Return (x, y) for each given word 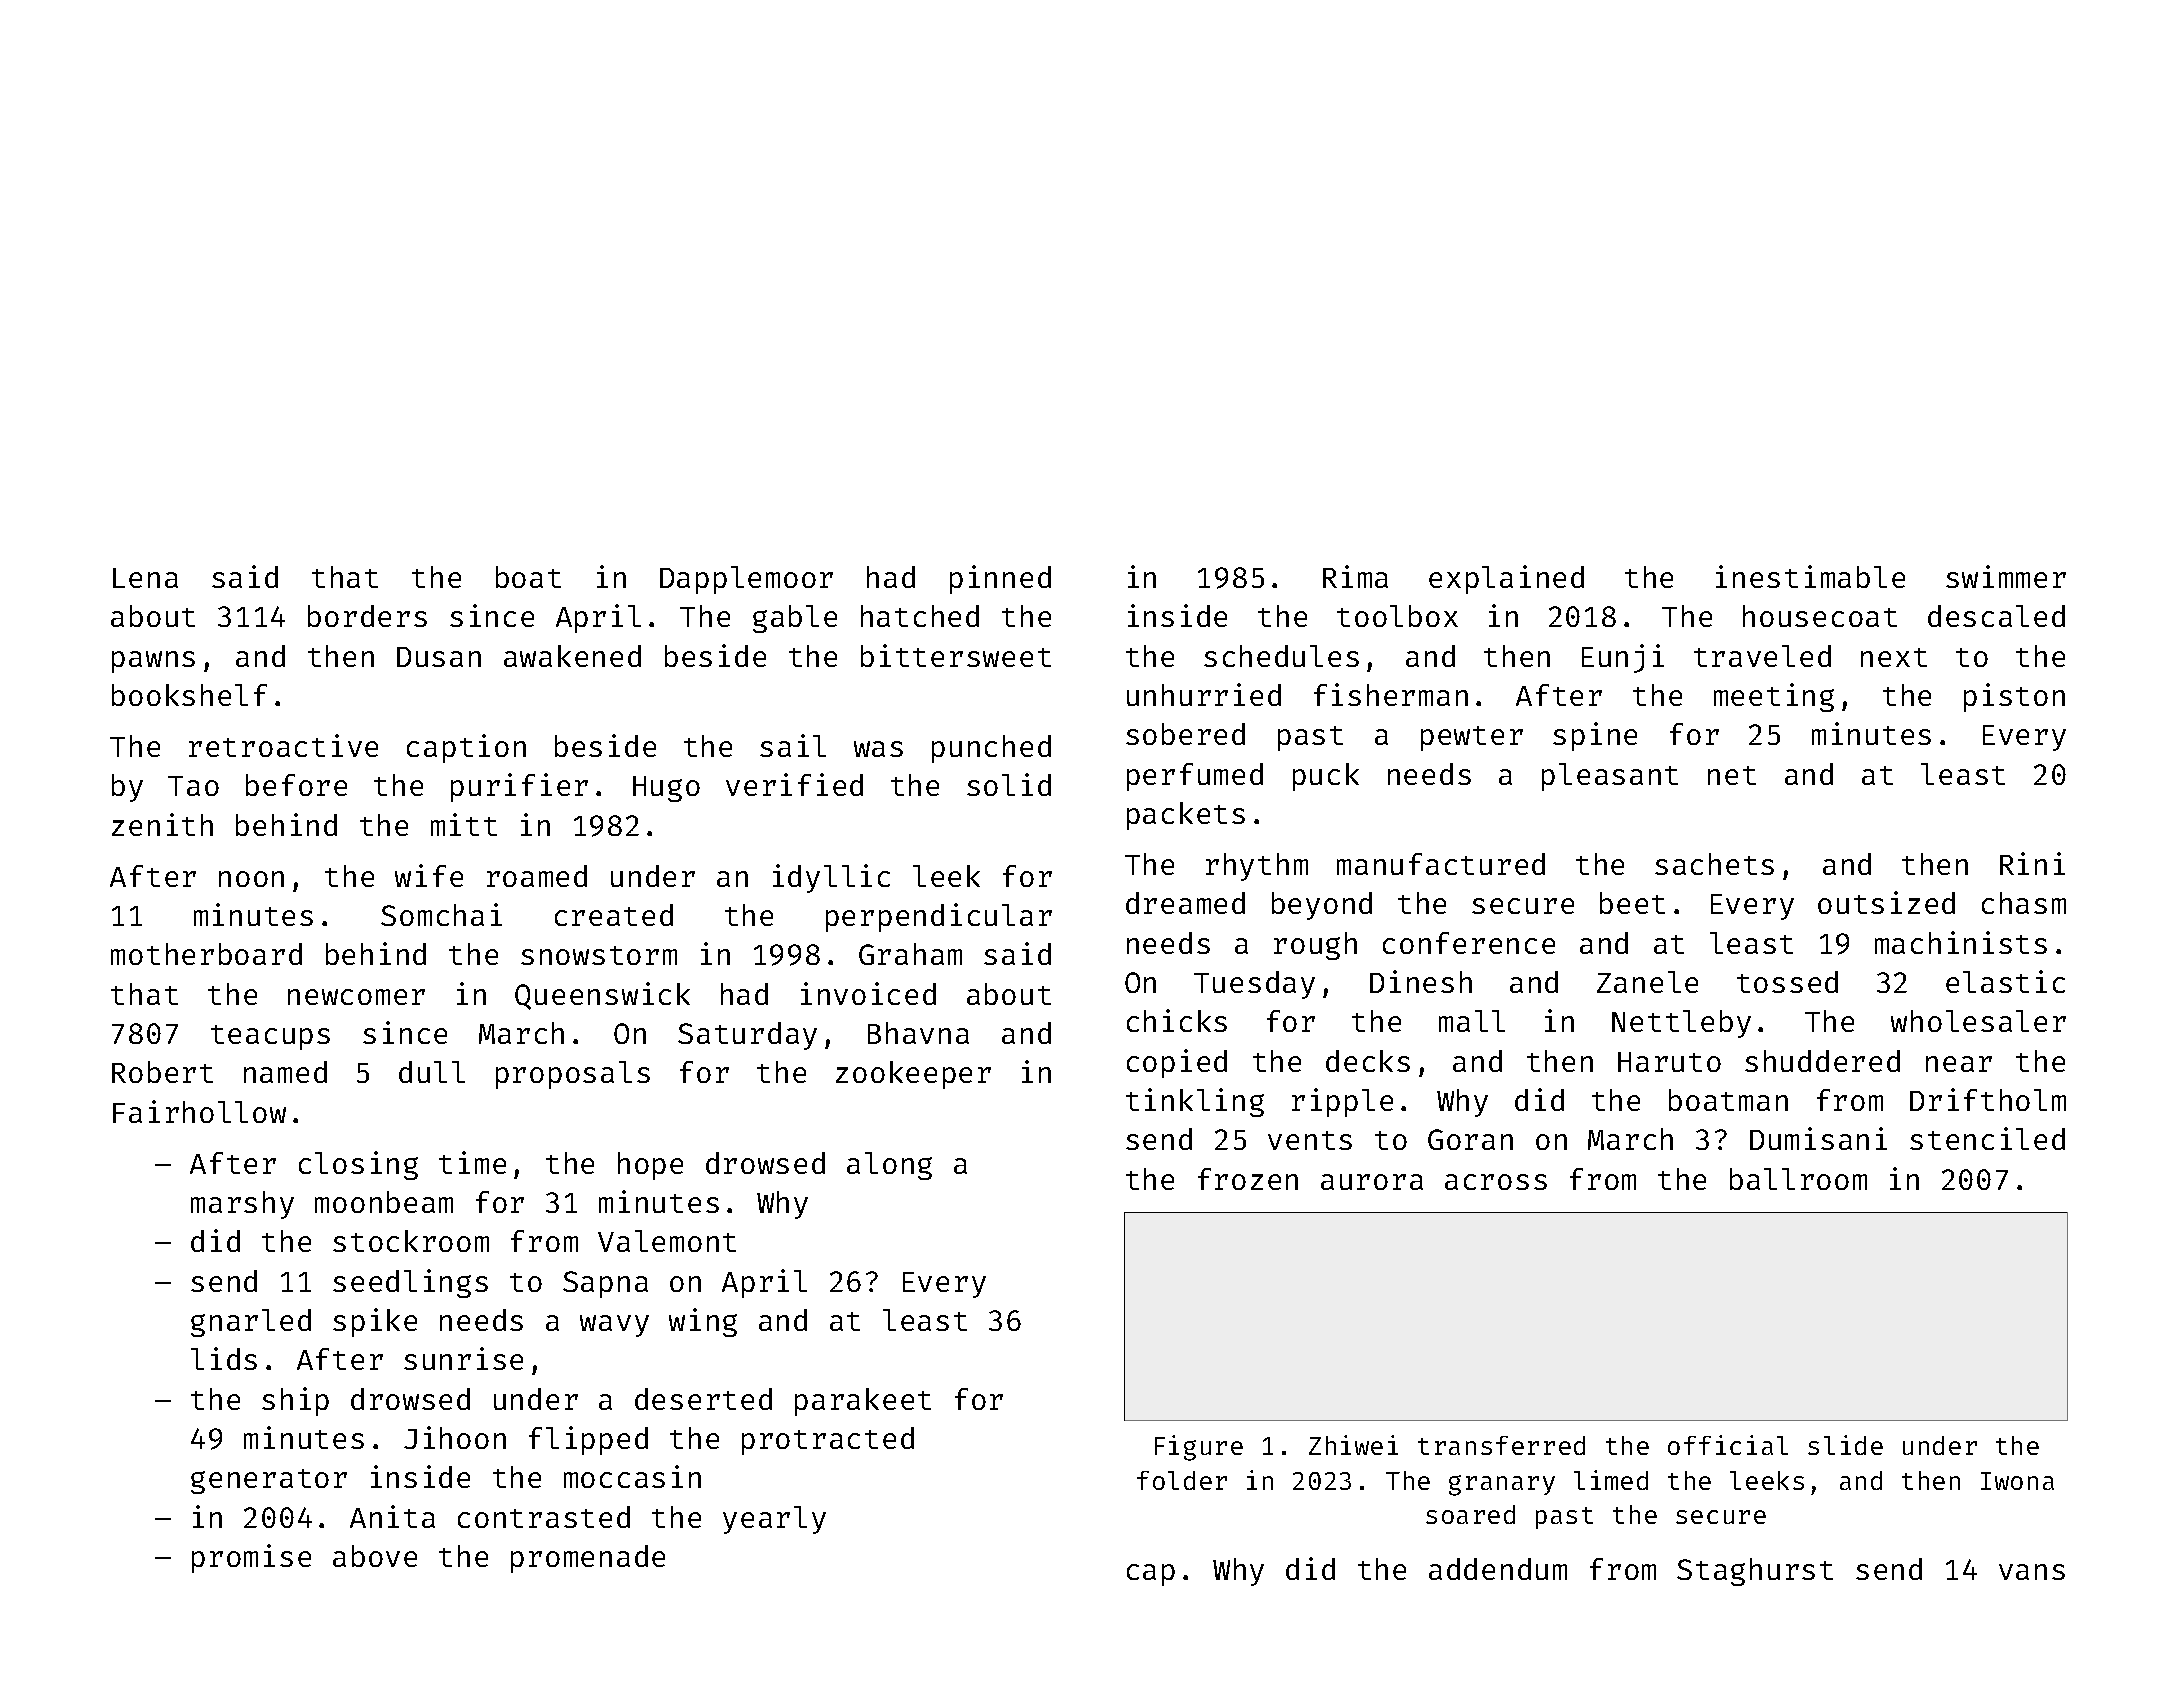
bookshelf (189, 695)
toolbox (1397, 616)
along (889, 1166)
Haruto (1669, 1062)
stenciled (1987, 1138)
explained (1506, 579)
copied (1177, 1063)
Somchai (441, 914)
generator (269, 1481)
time (472, 1162)
